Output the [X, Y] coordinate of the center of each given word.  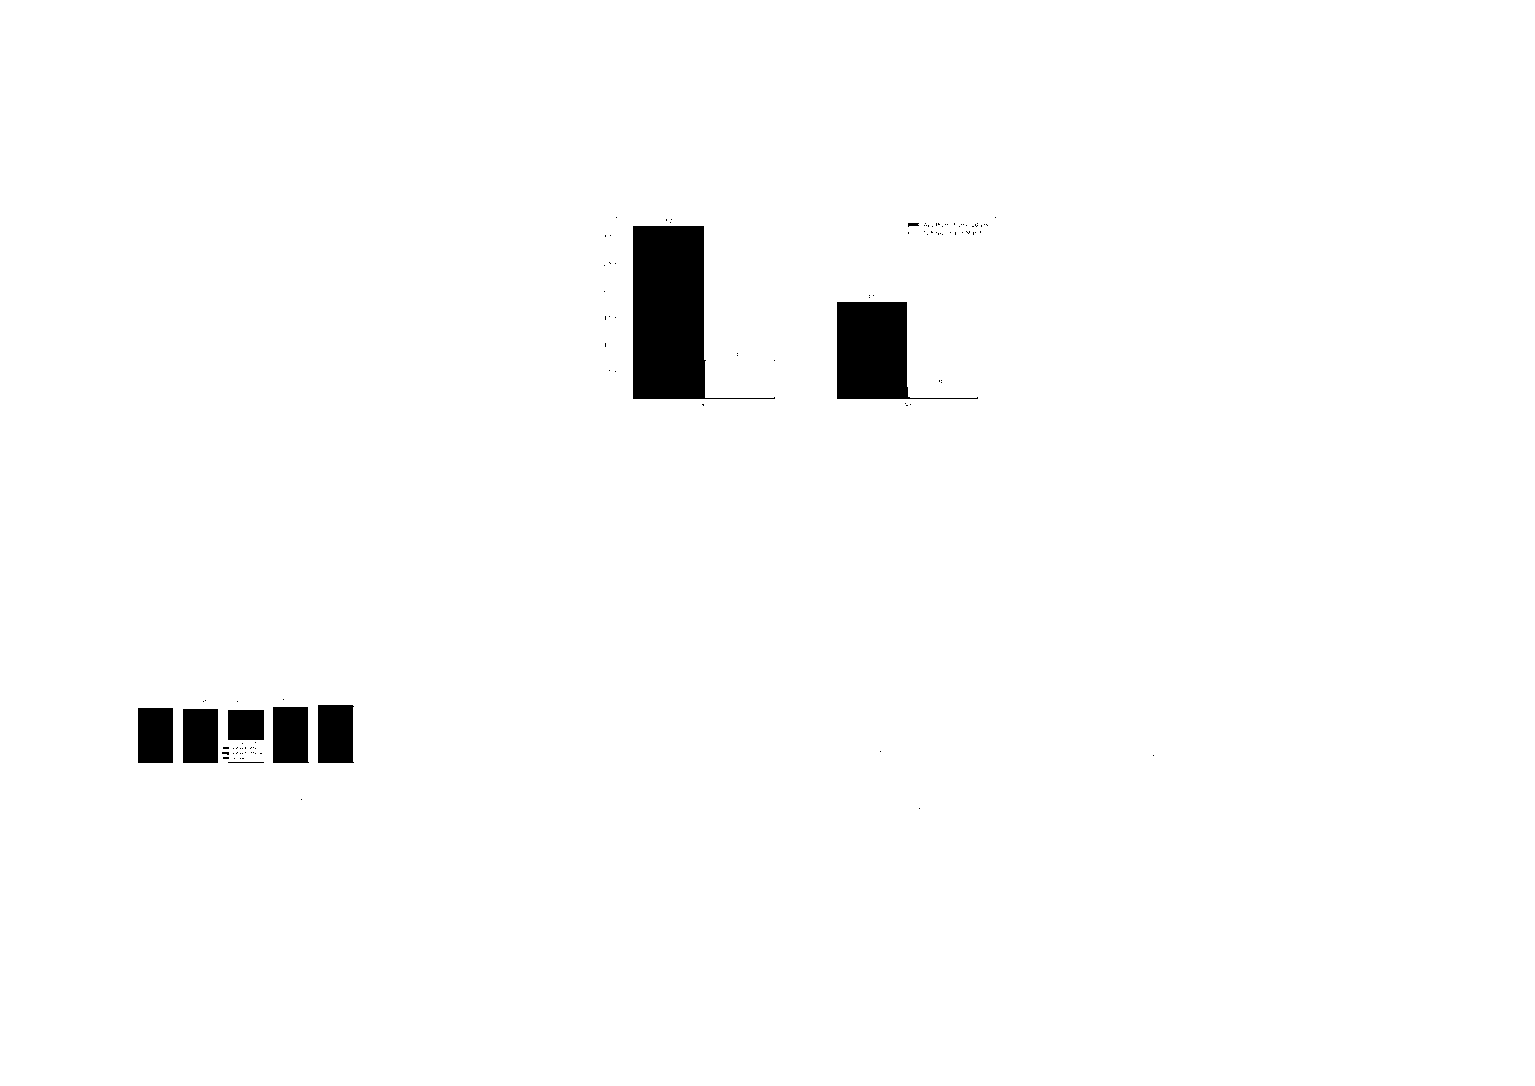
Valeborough [1261, 711]
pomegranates [430, 841]
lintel [704, 552]
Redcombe [810, 709]
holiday [173, 931]
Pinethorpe [143, 537]
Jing [666, 841]
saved [1298, 652]
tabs [1094, 523]
